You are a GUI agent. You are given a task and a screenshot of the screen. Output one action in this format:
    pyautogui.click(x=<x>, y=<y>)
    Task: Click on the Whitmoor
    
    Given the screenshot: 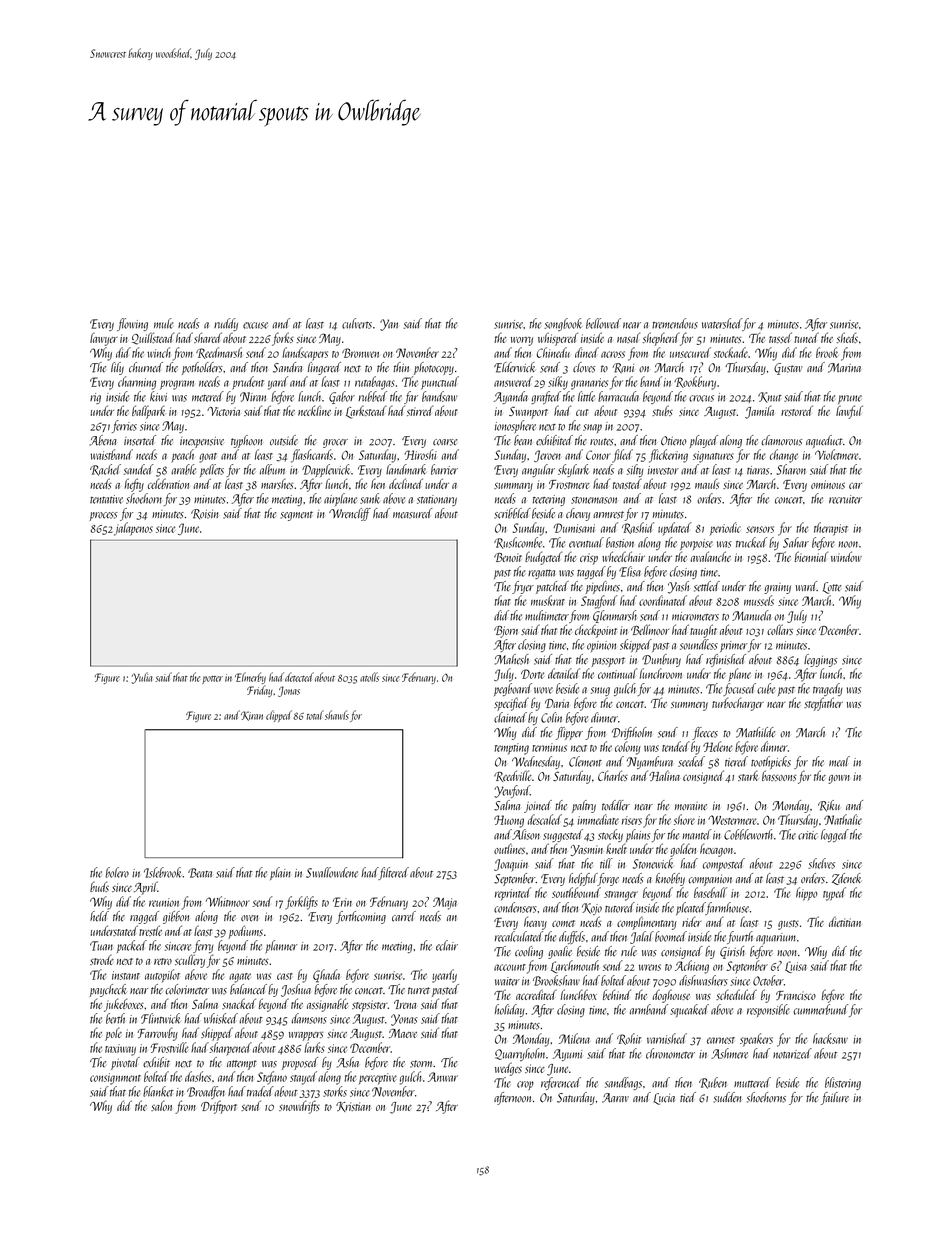 What is the action you would take?
    pyautogui.click(x=228, y=901)
